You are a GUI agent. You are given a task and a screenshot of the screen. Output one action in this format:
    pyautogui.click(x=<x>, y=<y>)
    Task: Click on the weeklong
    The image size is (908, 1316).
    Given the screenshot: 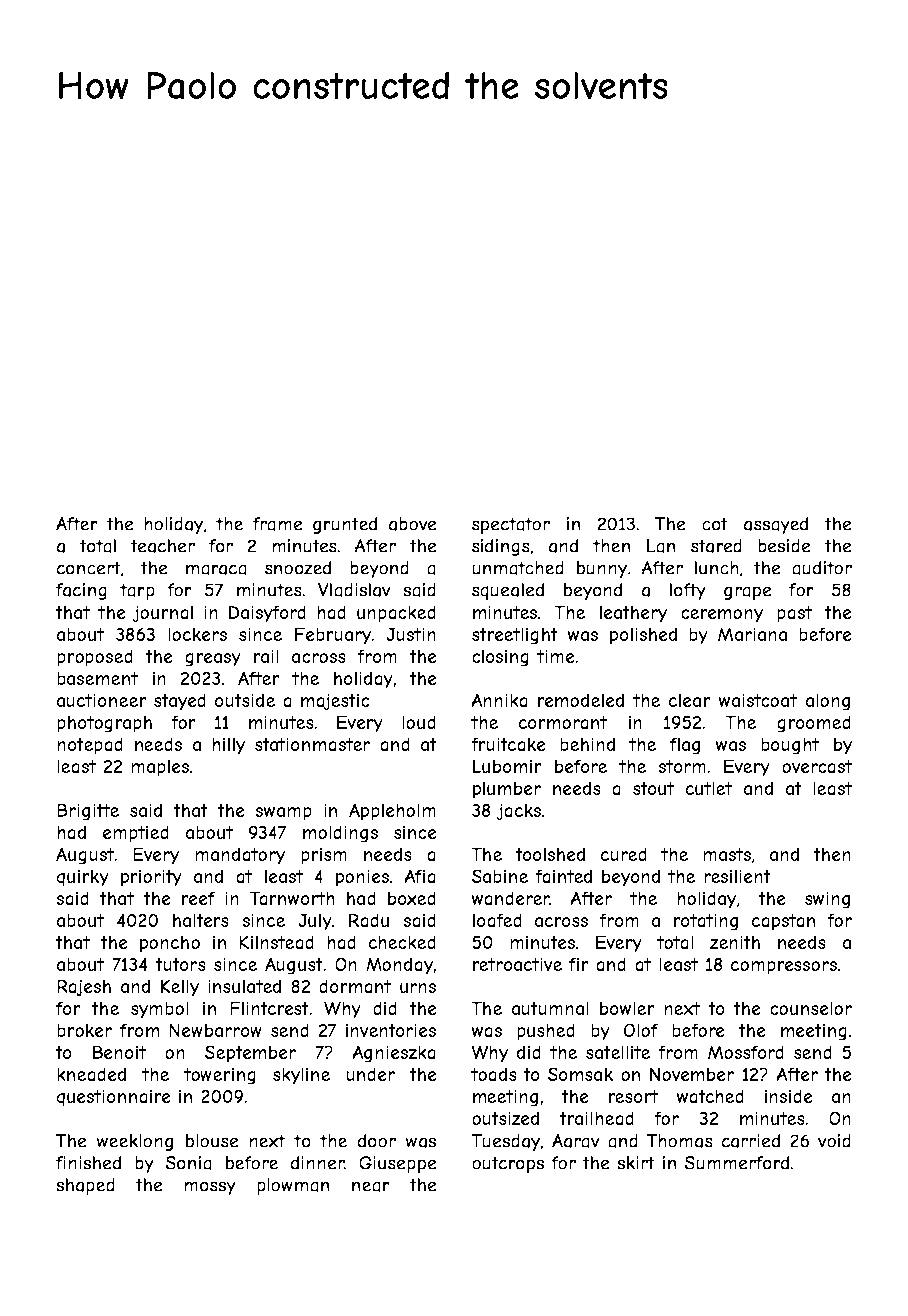 What is the action you would take?
    pyautogui.click(x=135, y=1142)
